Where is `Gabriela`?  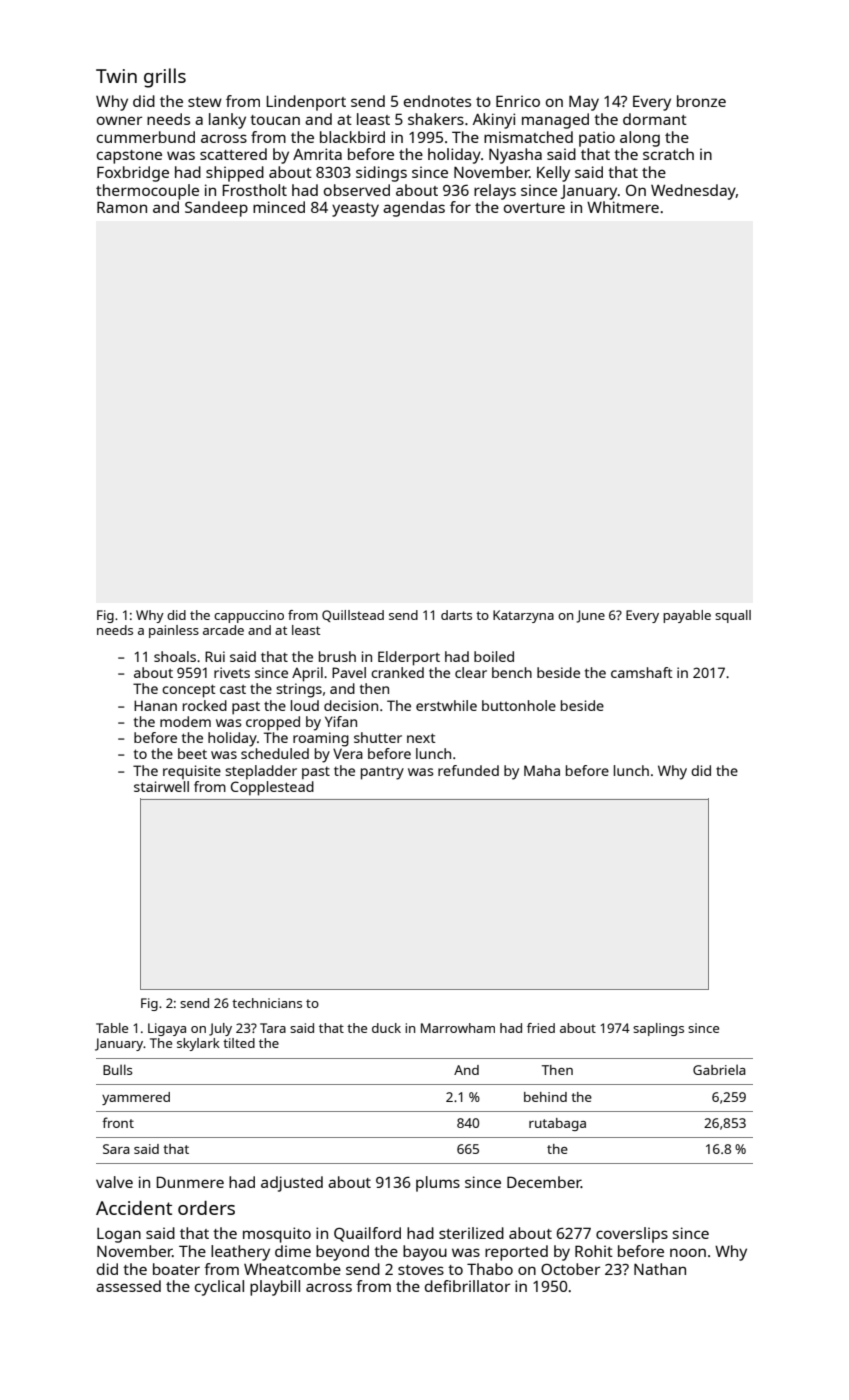
Gabriela is located at coordinates (719, 1070).
